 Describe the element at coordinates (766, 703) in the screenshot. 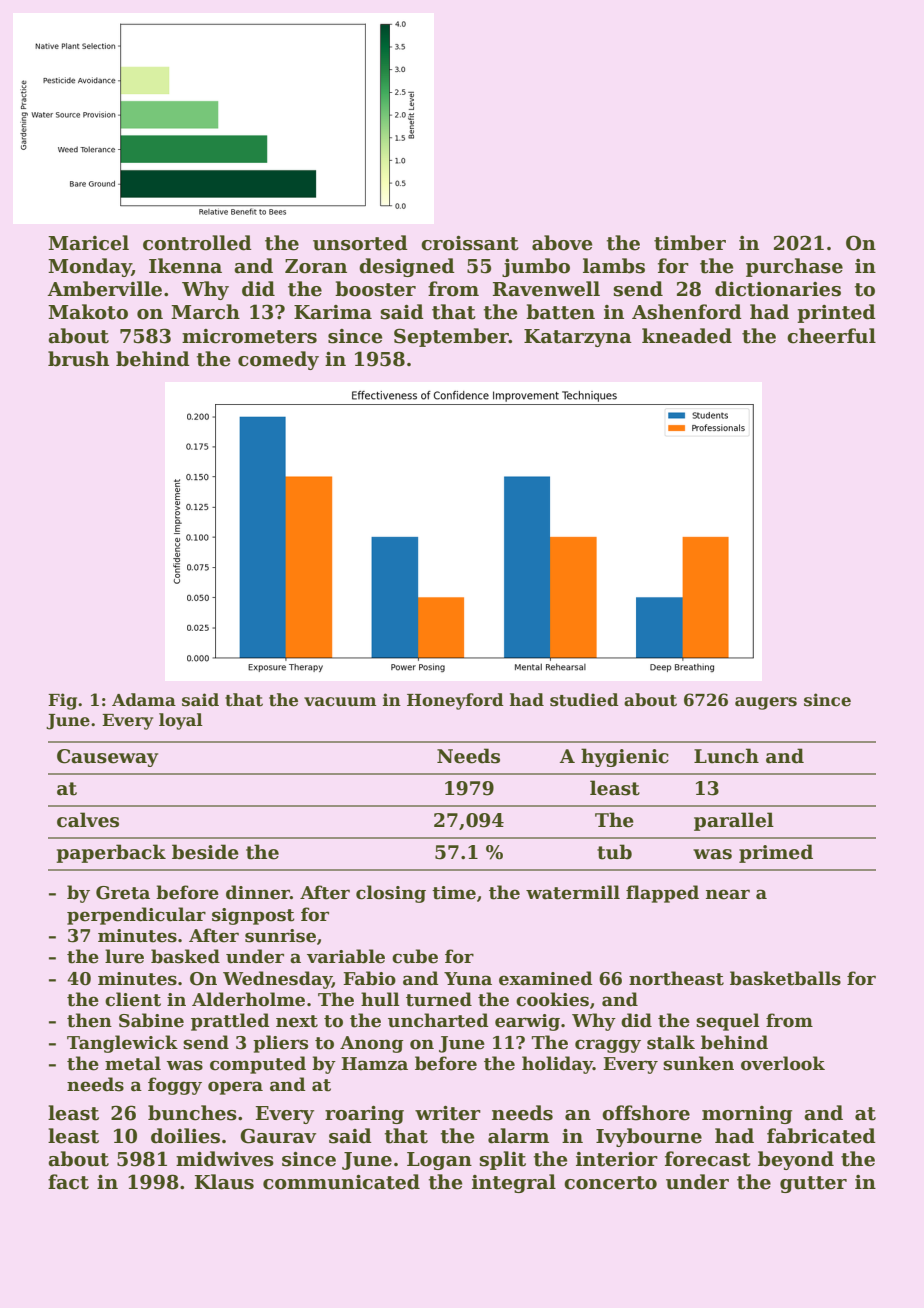

I see `augers` at that location.
